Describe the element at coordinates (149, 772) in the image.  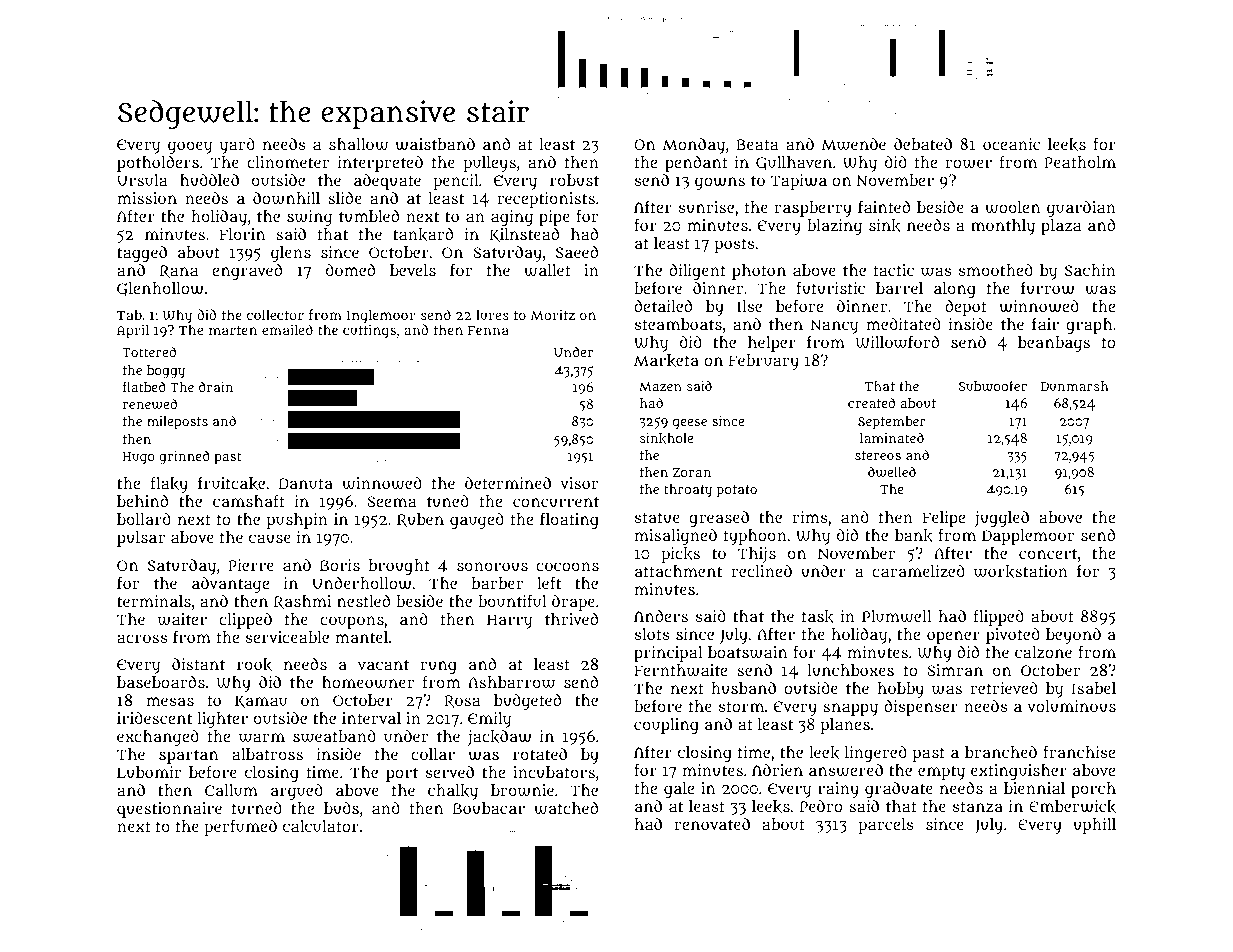
I see `Lubomir` at that location.
